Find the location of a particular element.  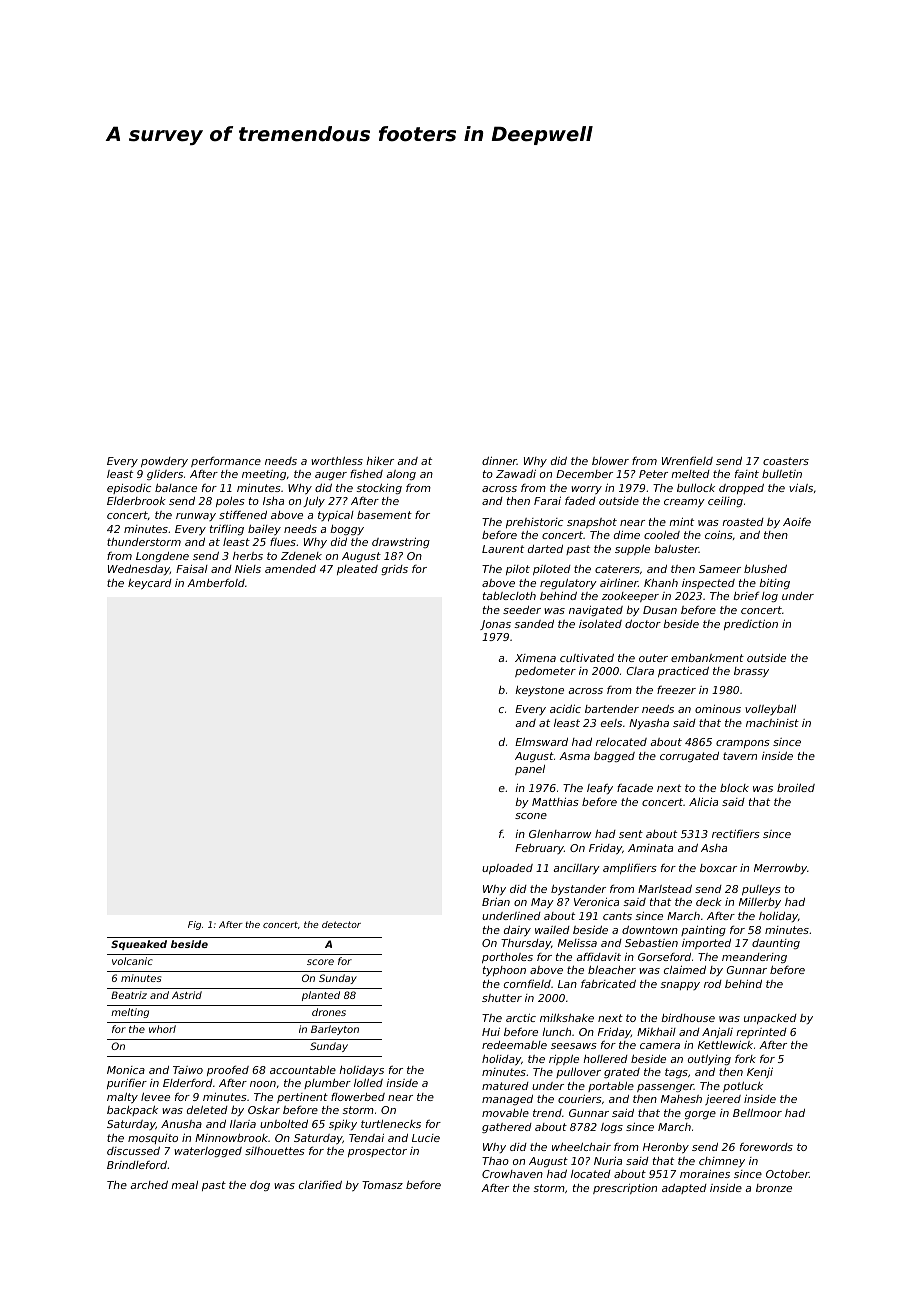

fork is located at coordinates (745, 1059).
